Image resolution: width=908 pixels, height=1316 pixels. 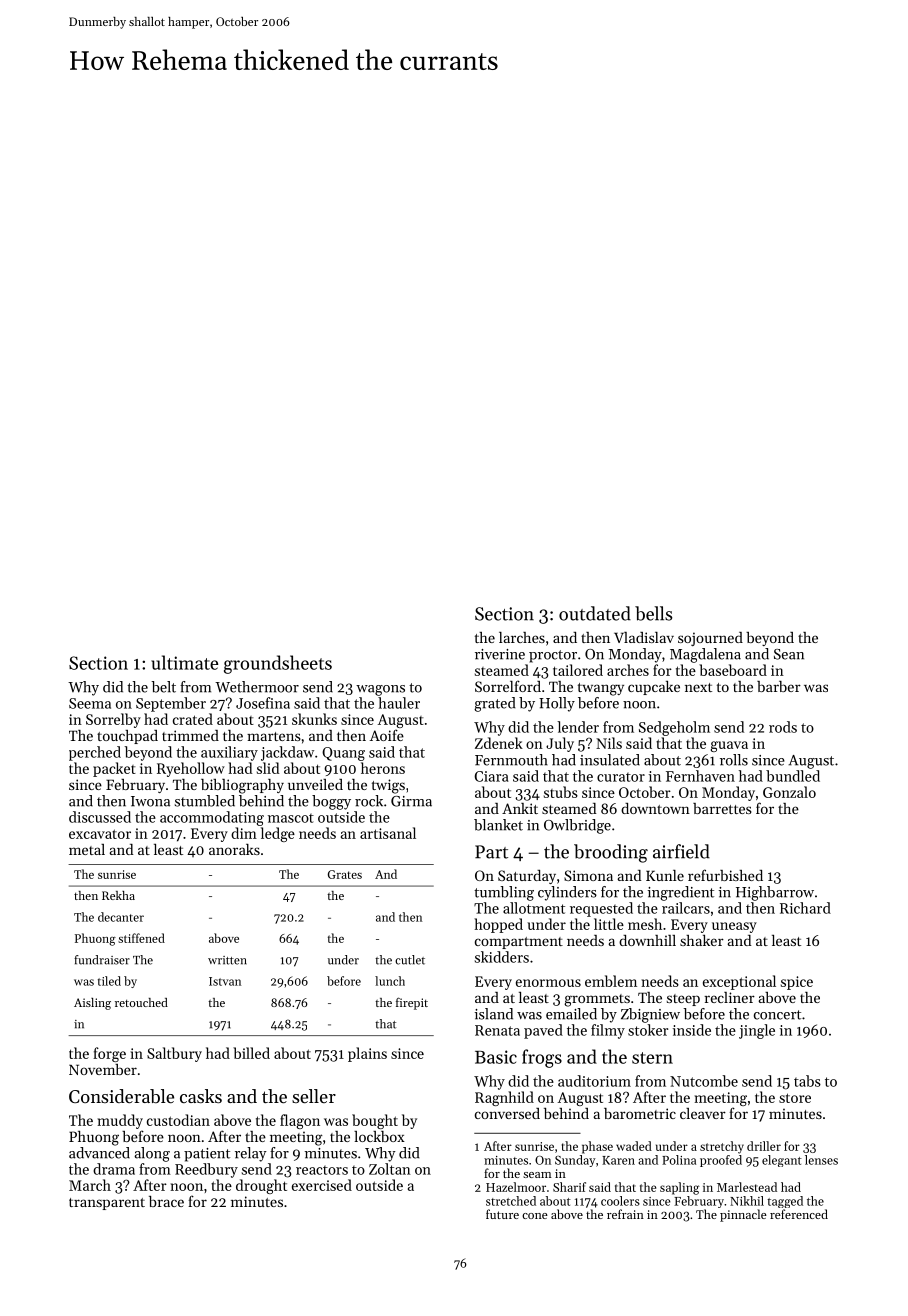 I want to click on Zoltan, so click(x=390, y=1169).
